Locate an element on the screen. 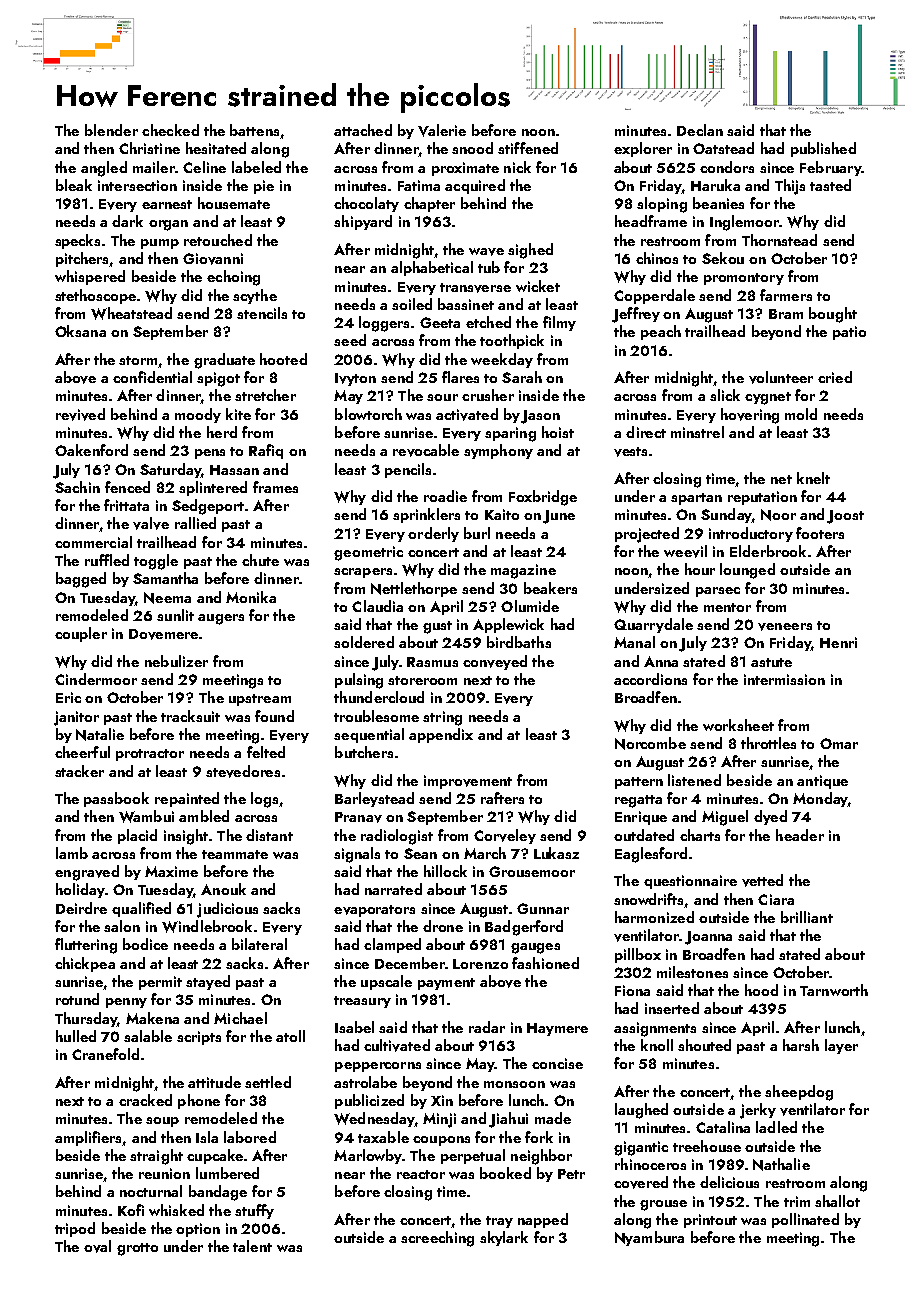 The width and height of the screenshot is (924, 1308). Maxime is located at coordinates (171, 871).
